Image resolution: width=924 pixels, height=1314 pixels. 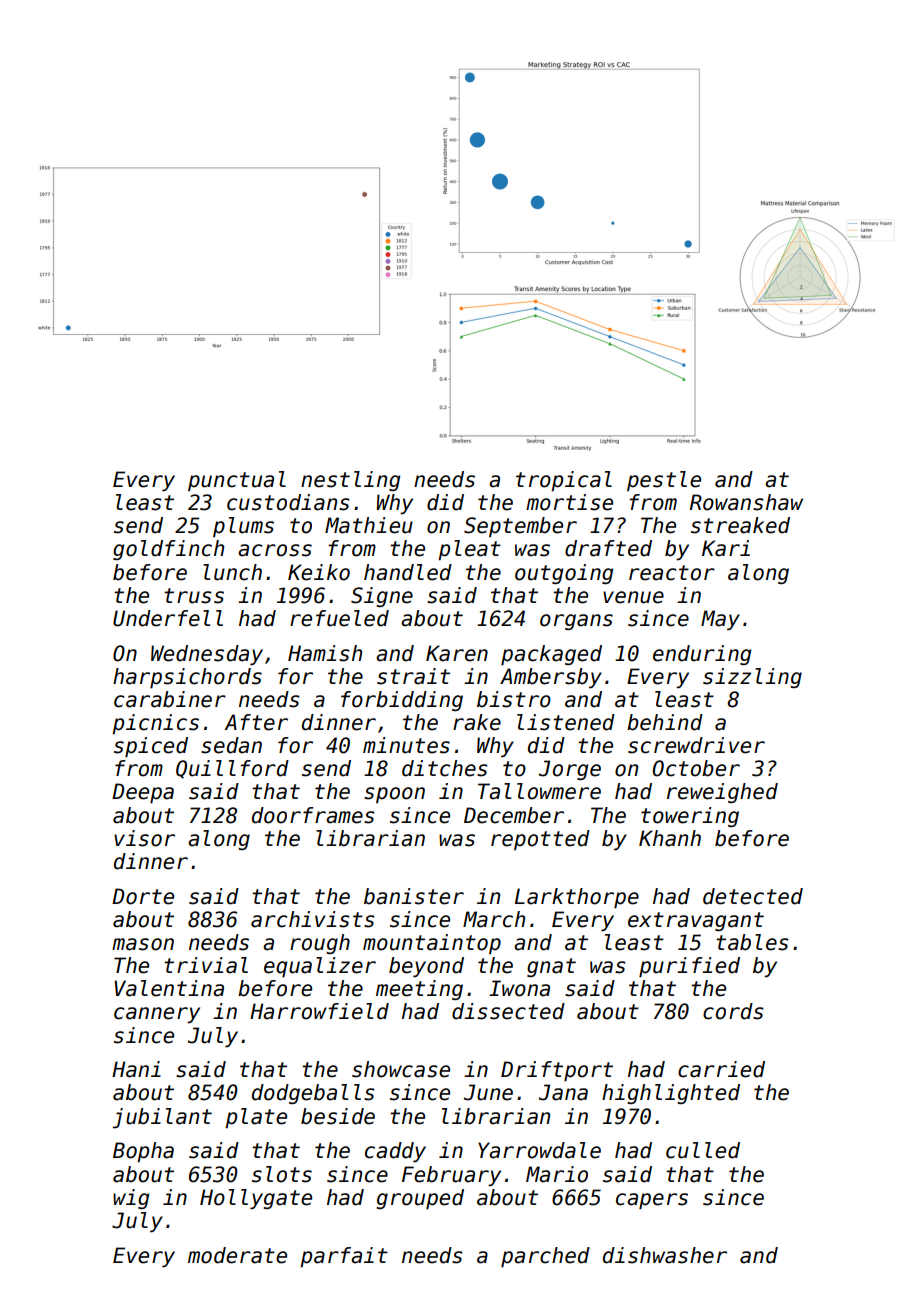 What do you see at coordinates (237, 481) in the screenshot?
I see `punctual` at bounding box center [237, 481].
